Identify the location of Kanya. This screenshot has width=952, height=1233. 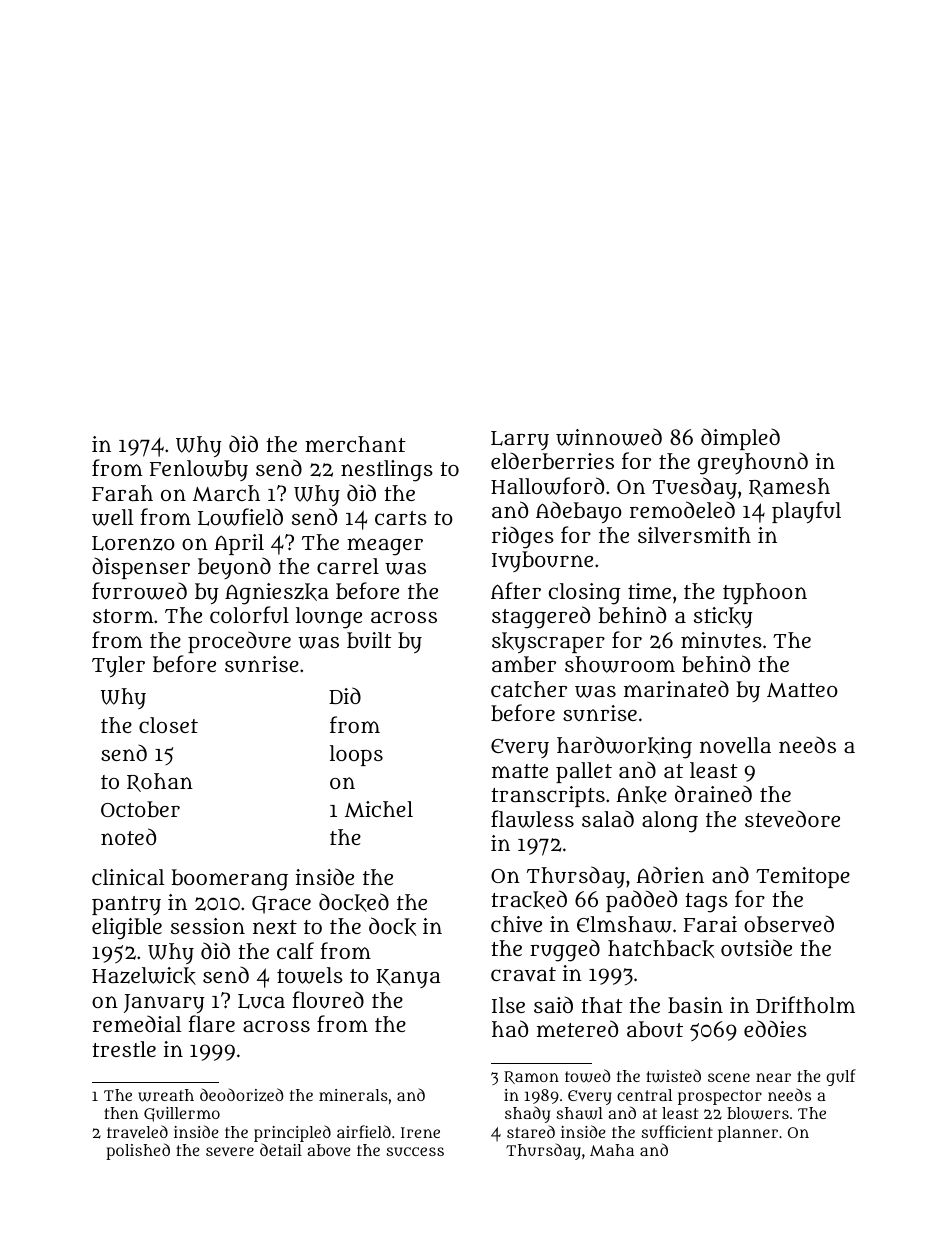
(408, 978).
